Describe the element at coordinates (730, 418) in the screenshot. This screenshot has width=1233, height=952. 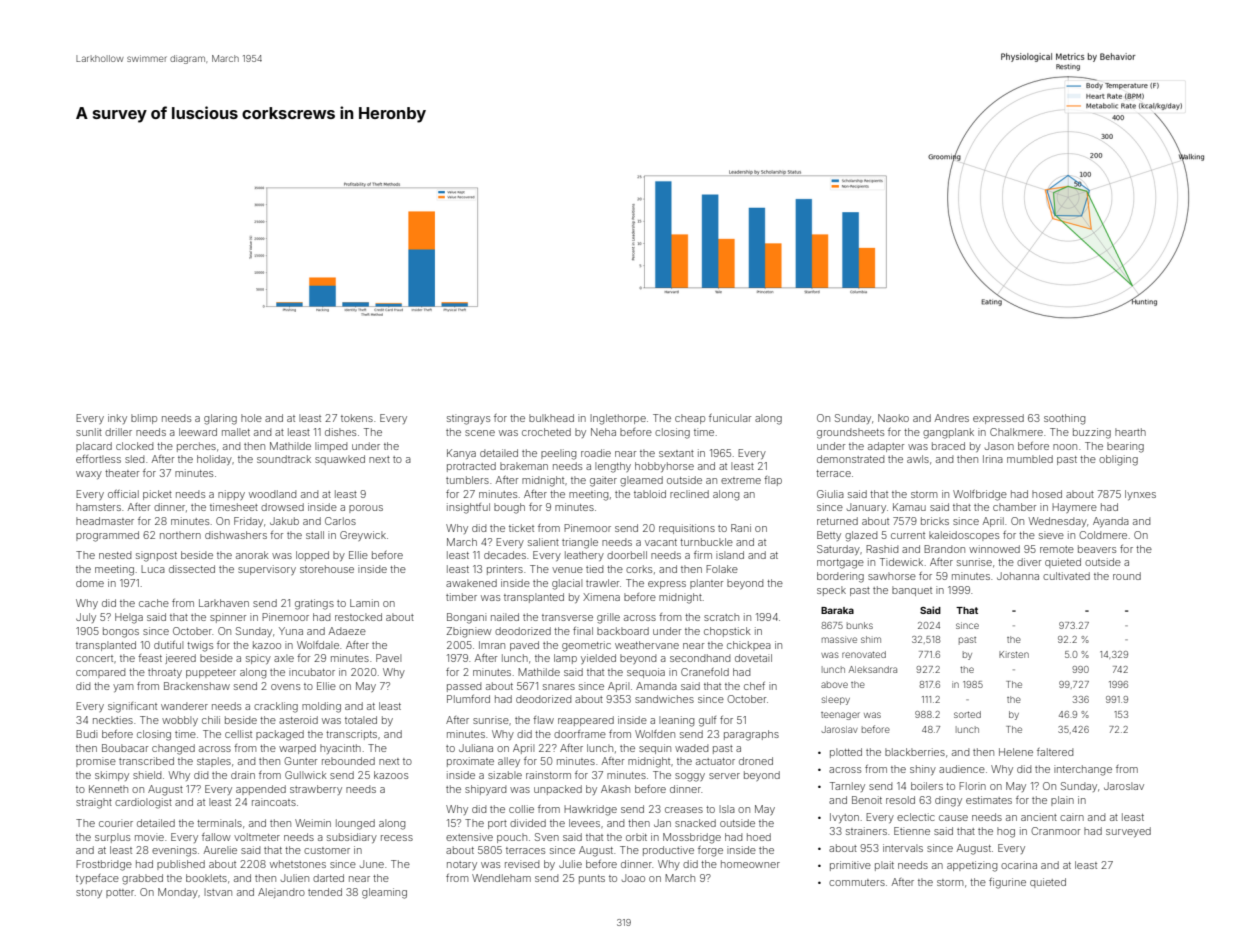
I see `funicular` at that location.
